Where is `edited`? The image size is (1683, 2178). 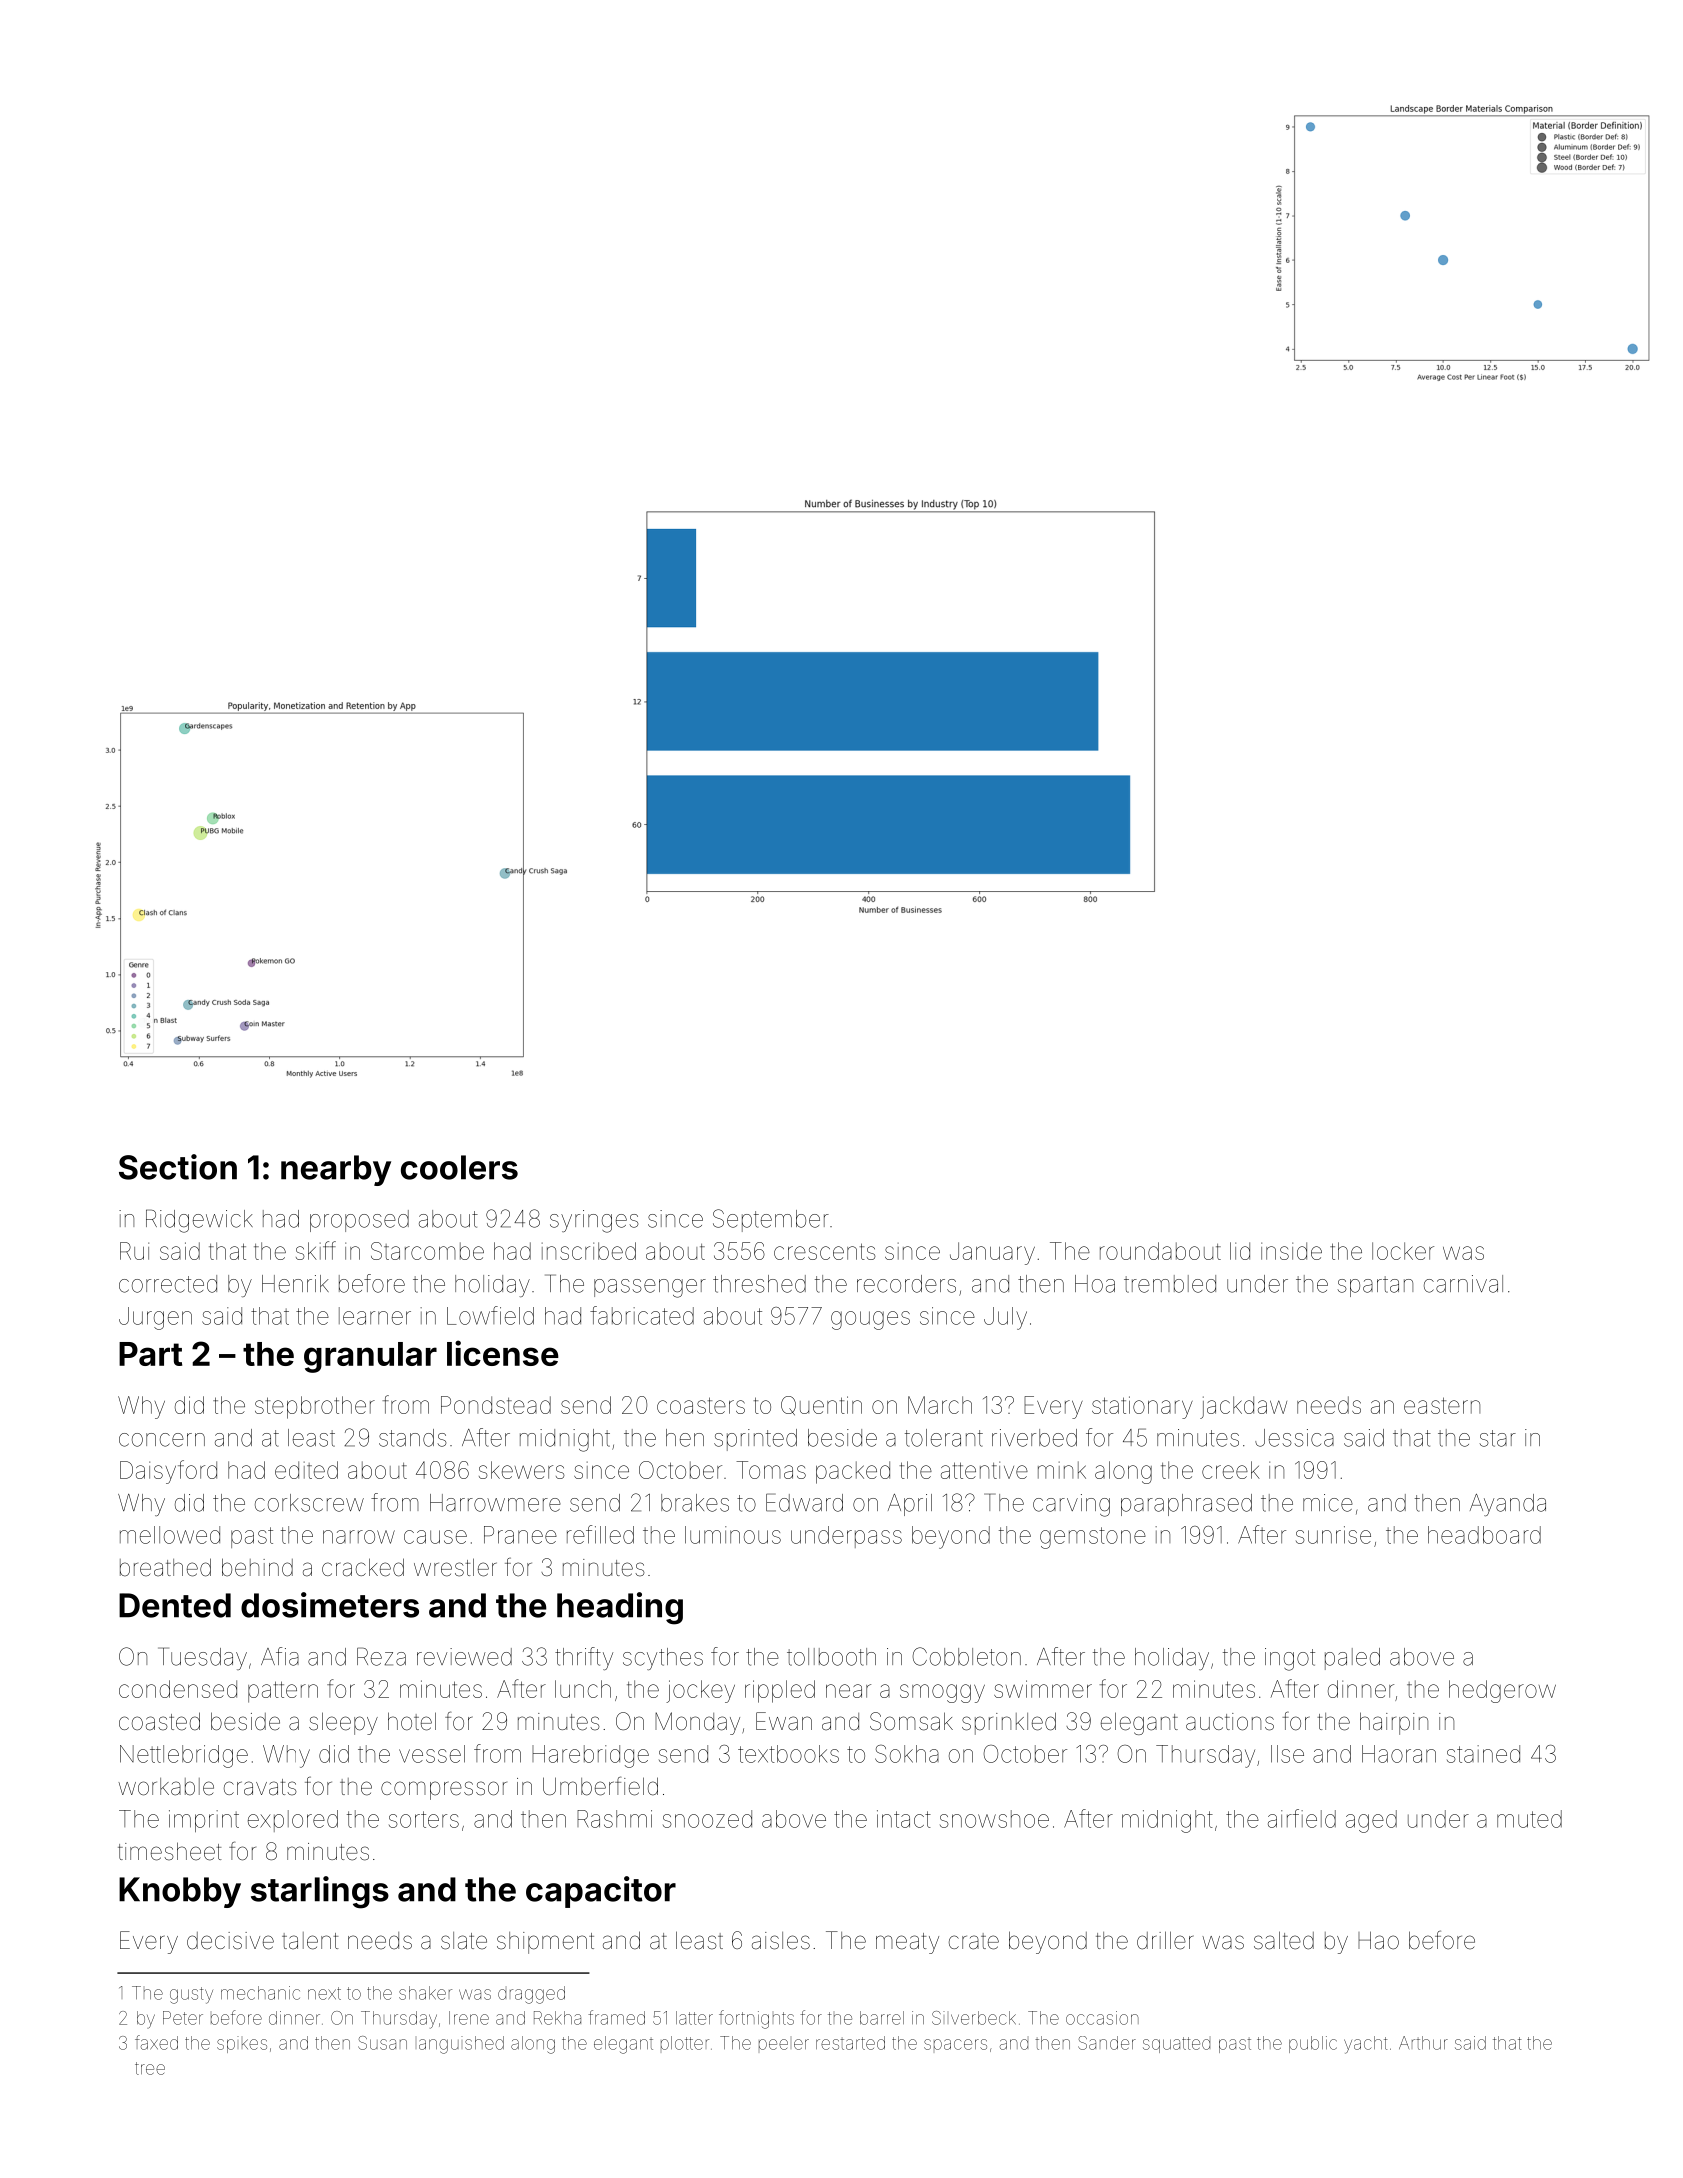 edited is located at coordinates (306, 1470).
